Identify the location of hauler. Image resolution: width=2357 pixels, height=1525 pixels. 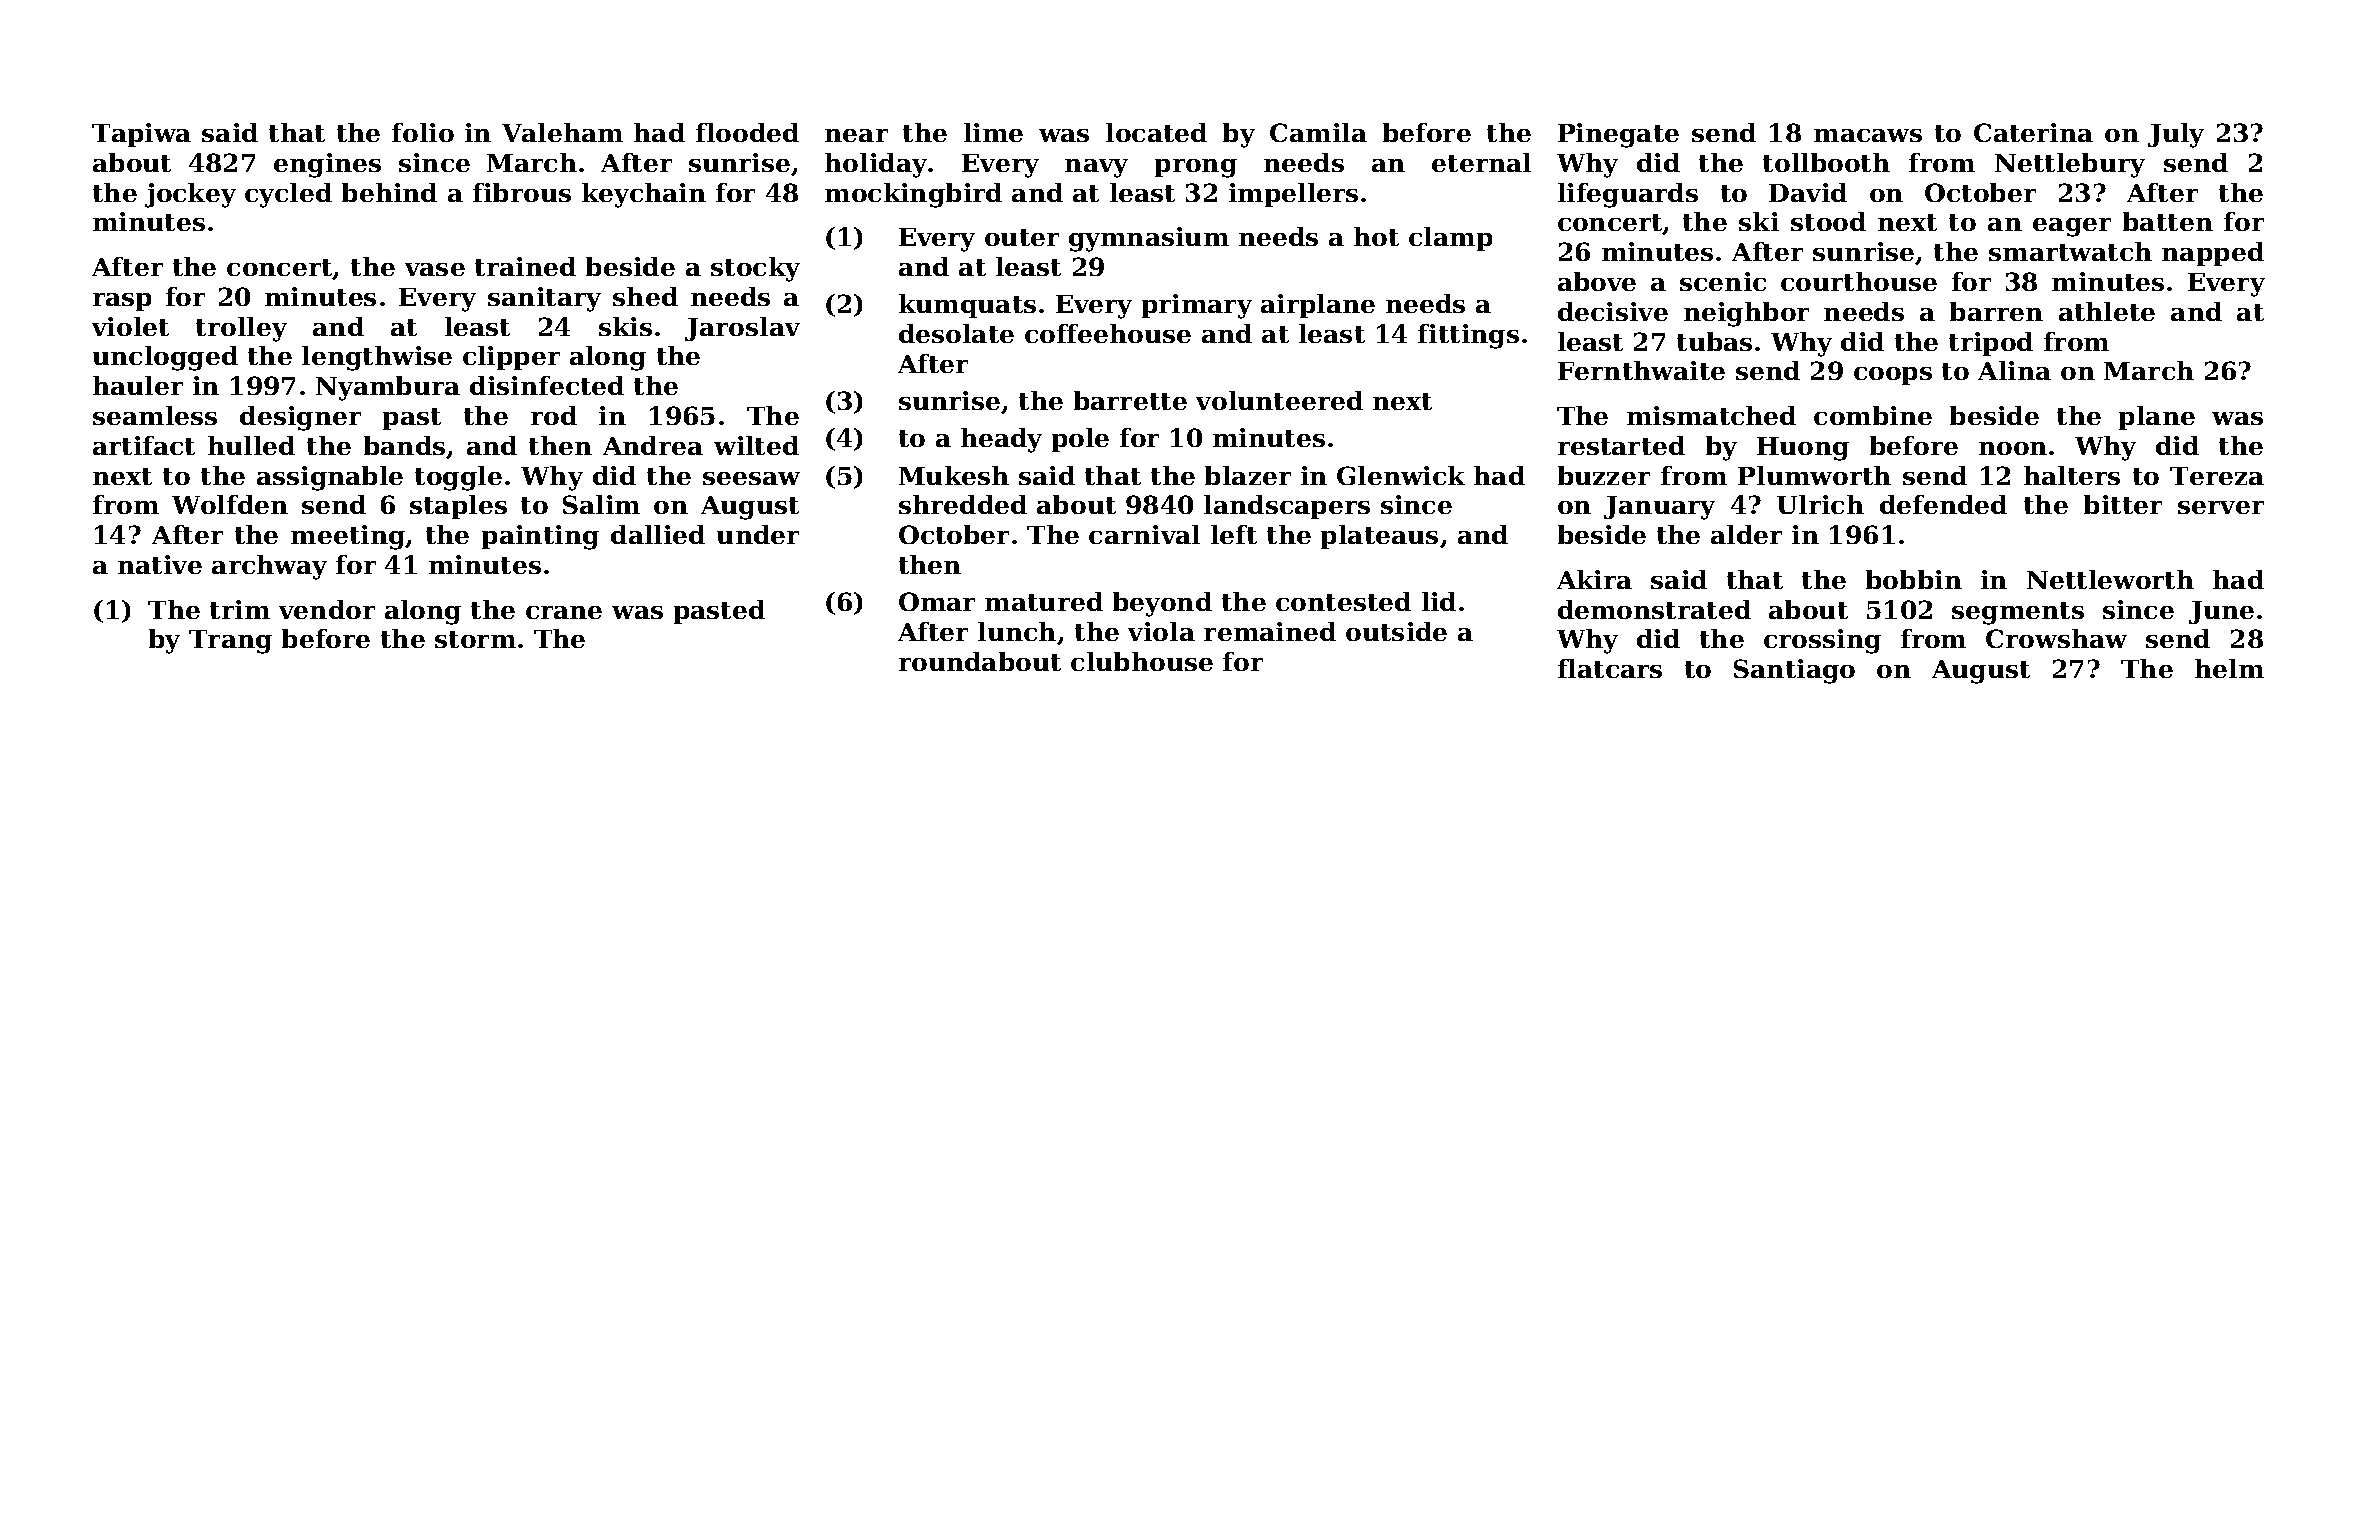
(138, 385).
